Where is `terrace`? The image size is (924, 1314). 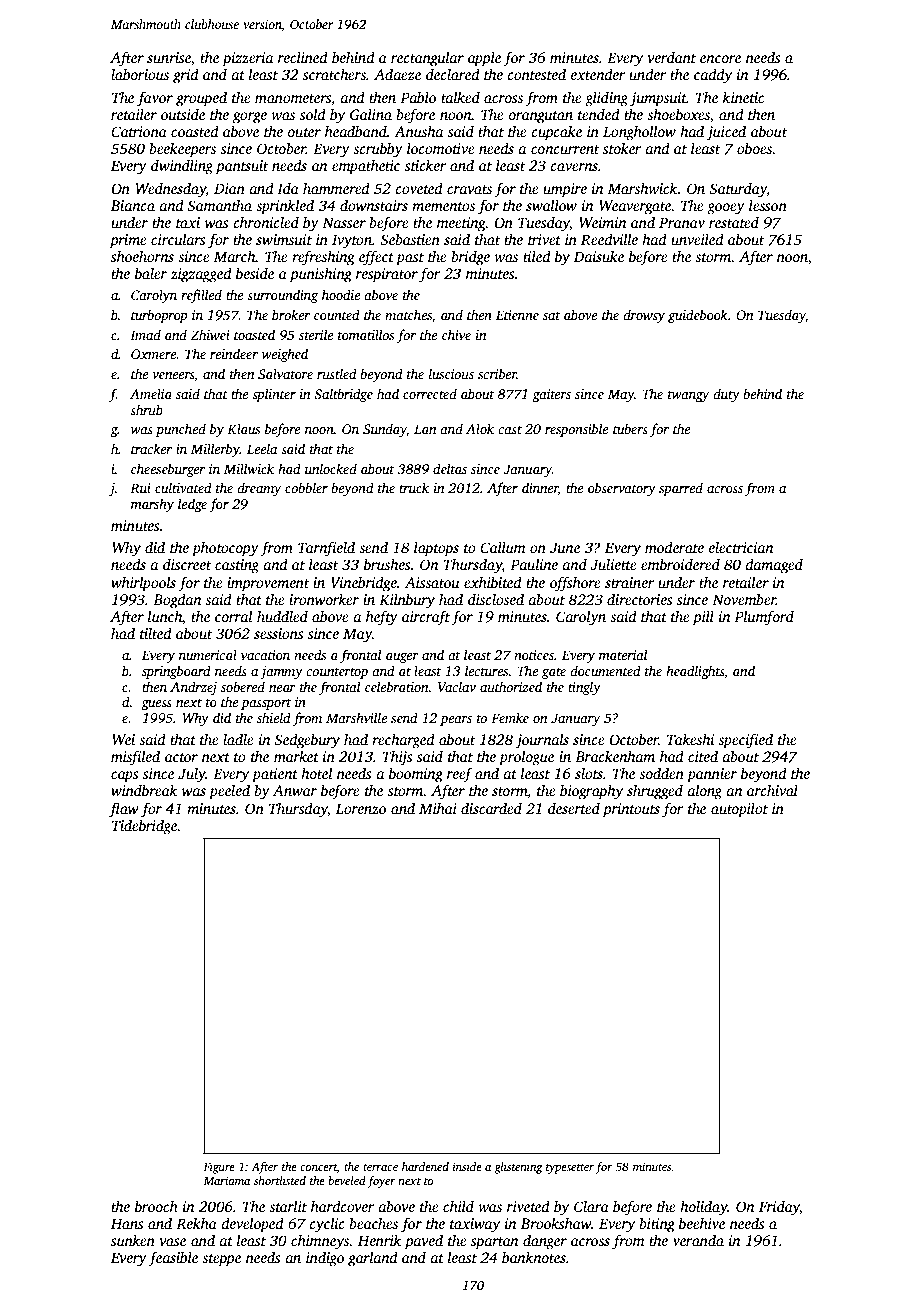
terrace is located at coordinates (380, 1167).
